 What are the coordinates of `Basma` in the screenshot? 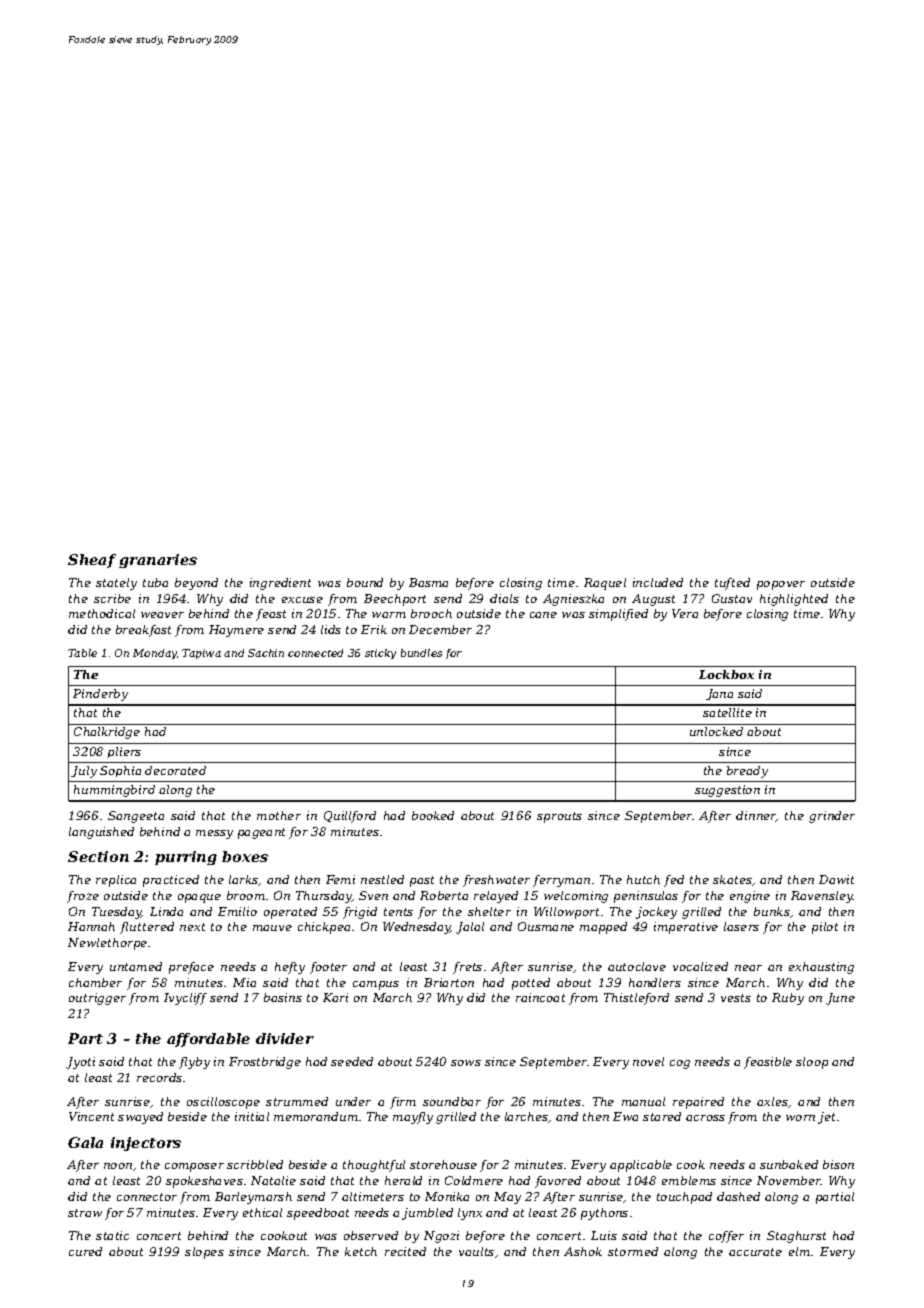 It's located at (428, 582).
